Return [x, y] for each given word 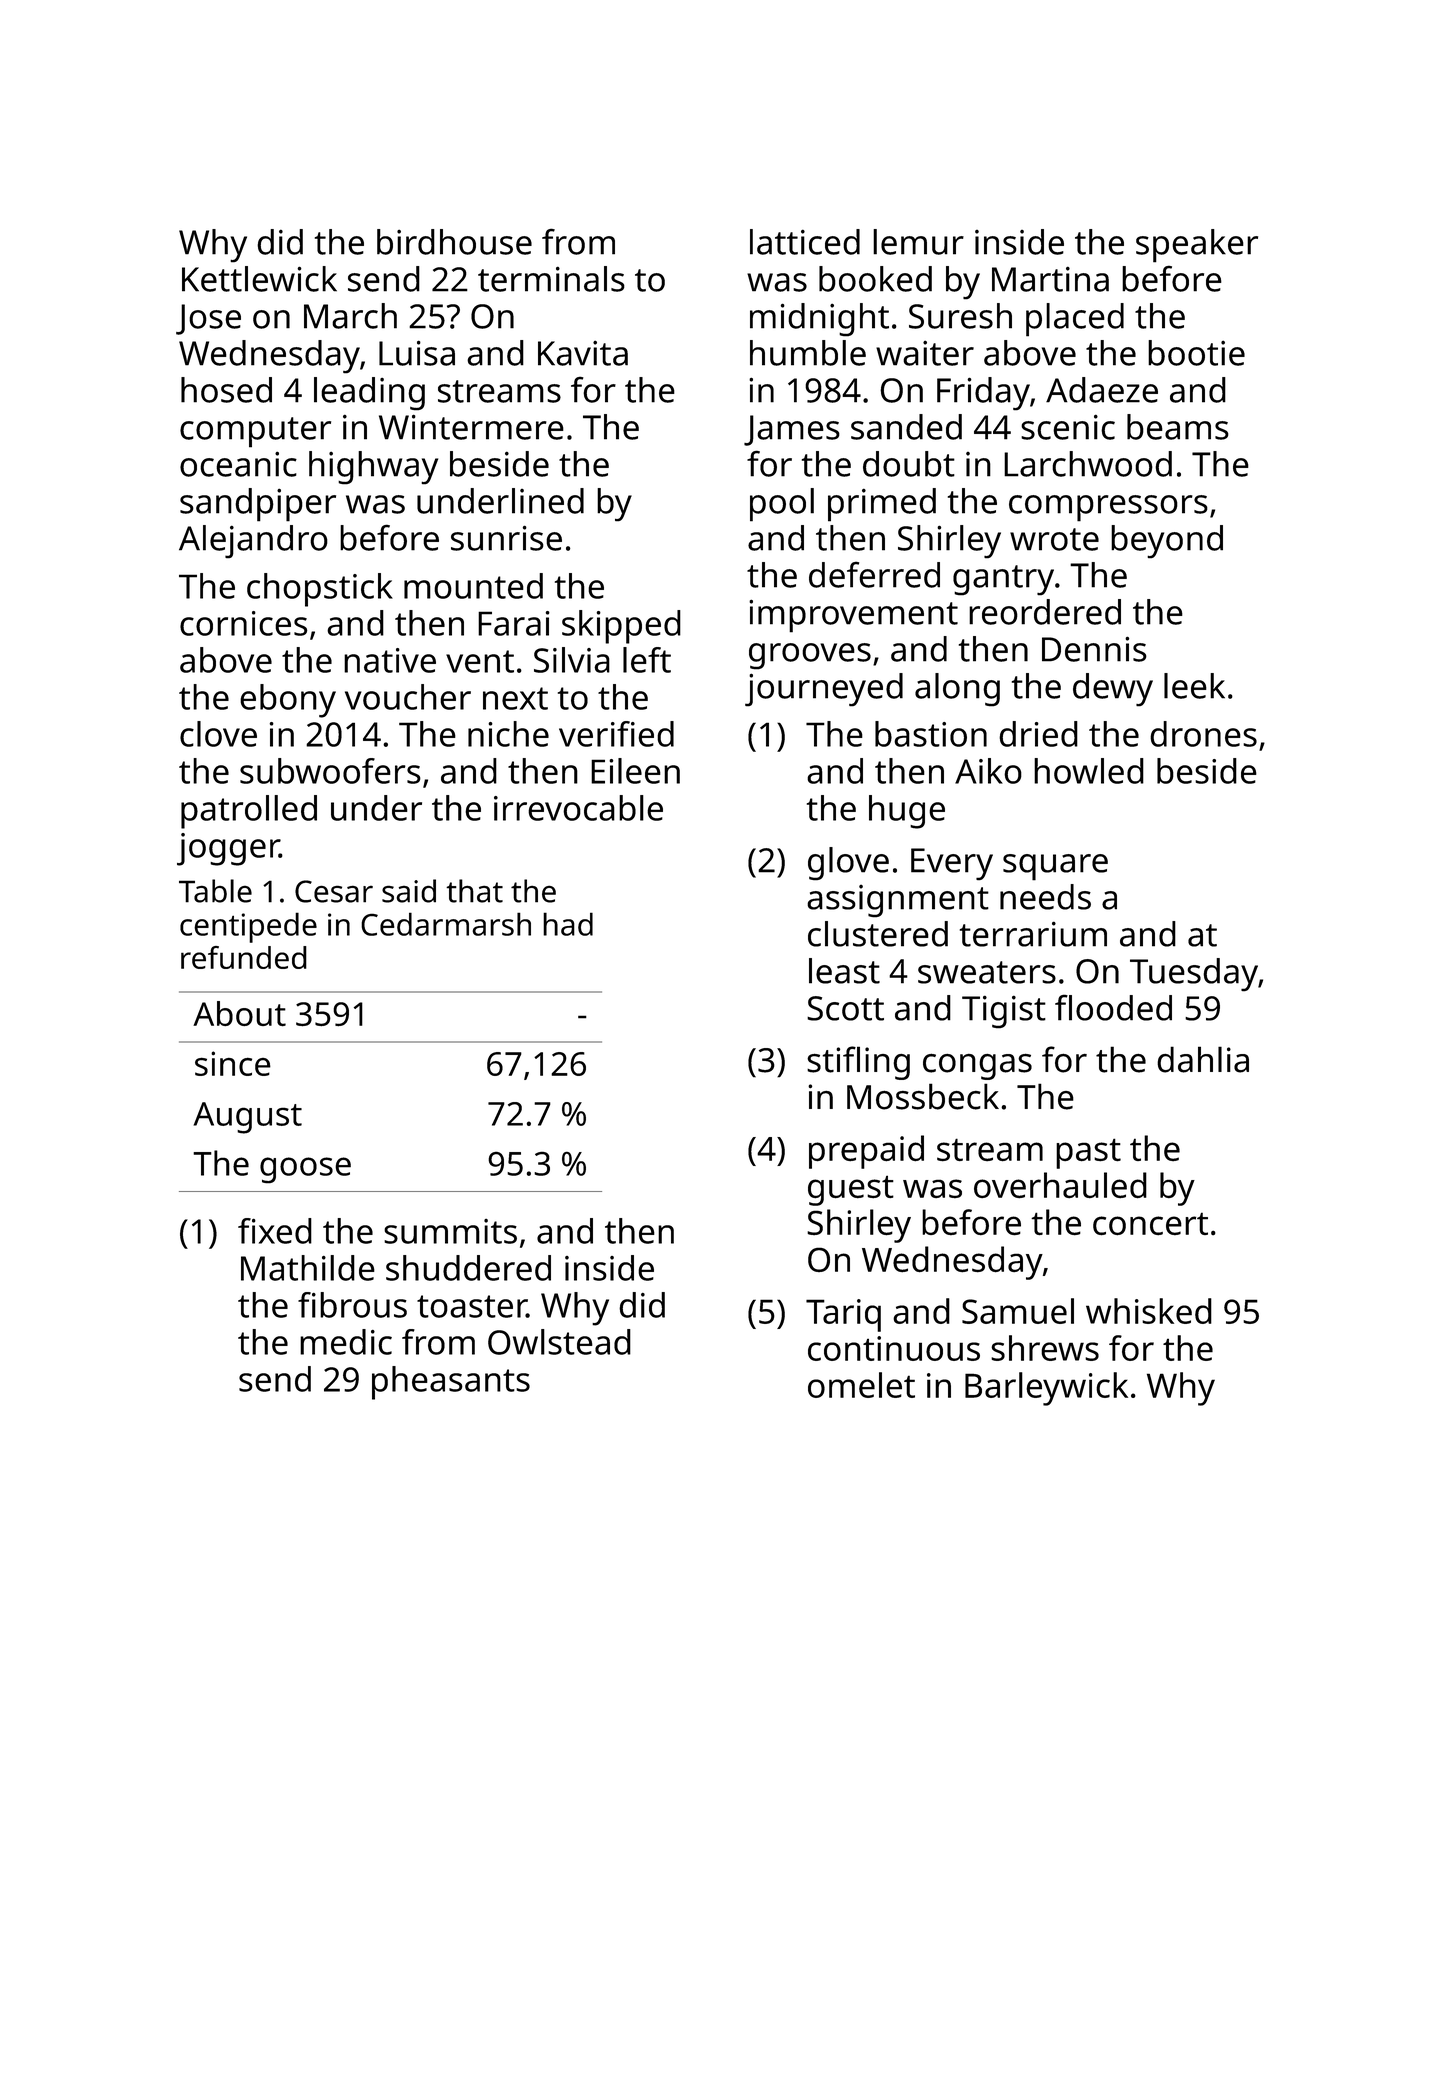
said [409, 891]
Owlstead [559, 1342]
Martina [1050, 279]
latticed [805, 242]
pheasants [451, 1383]
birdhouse [454, 242]
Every [952, 864]
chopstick [320, 590]
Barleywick [1046, 1389]
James [792, 430]
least [844, 971]
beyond [1167, 542]
